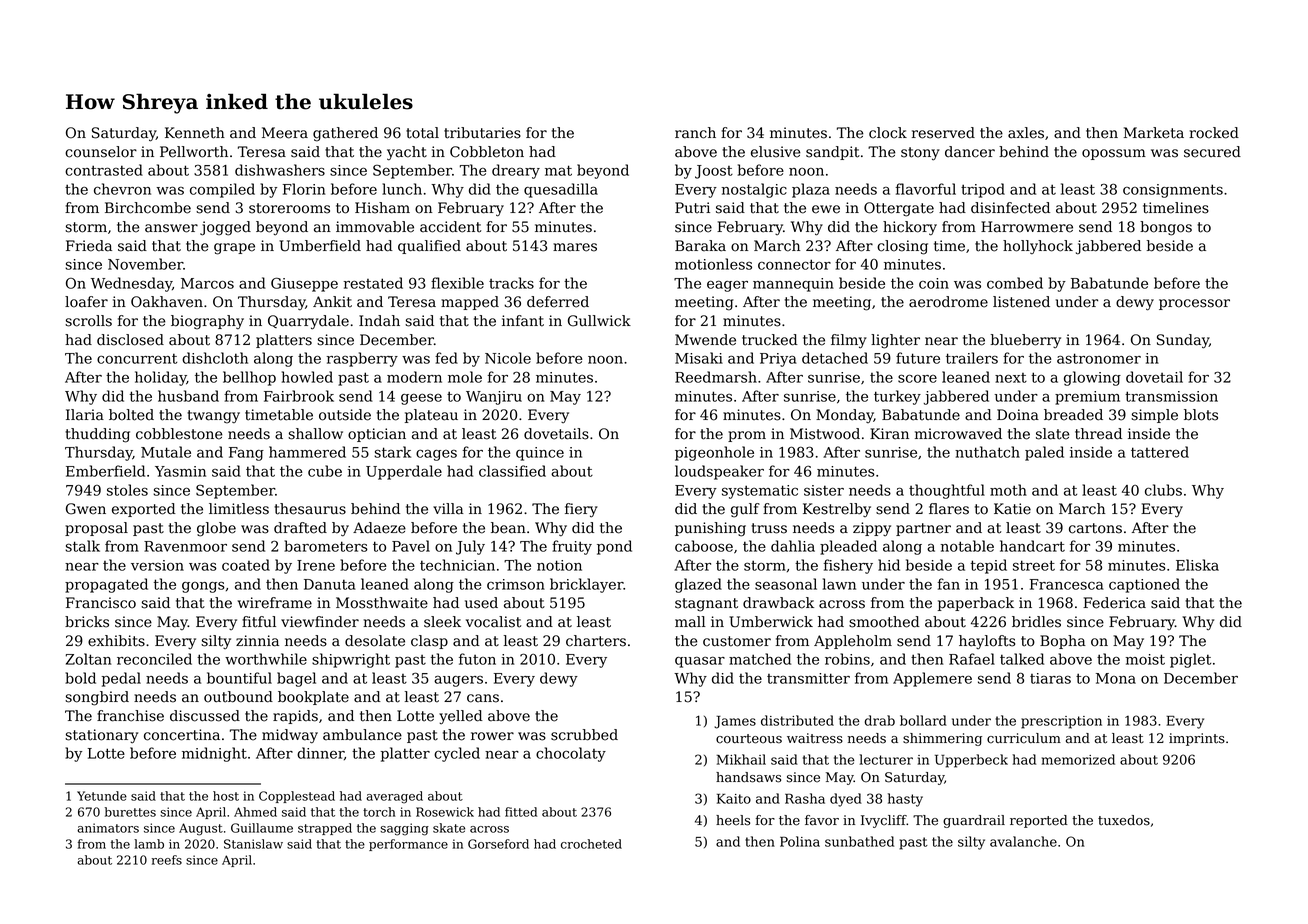  Describe the element at coordinates (195, 133) in the screenshot. I see `Kenneth` at that location.
